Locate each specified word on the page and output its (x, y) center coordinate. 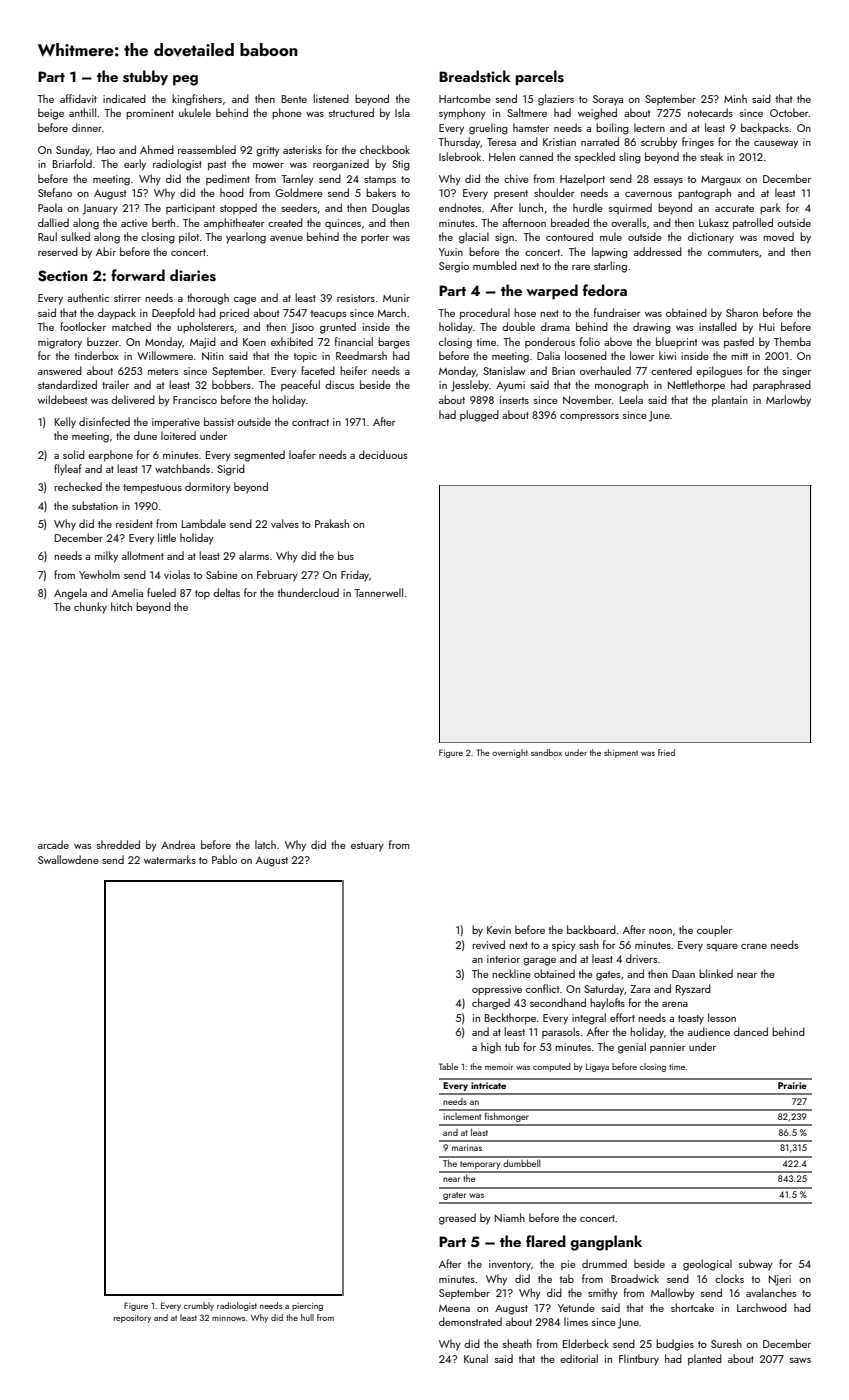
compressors (589, 417)
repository (132, 1319)
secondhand (558, 1002)
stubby (145, 77)
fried (666, 752)
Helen (502, 156)
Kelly (65, 423)
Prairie (792, 1085)
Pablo (224, 859)
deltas (226, 592)
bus (346, 555)
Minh (735, 98)
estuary (367, 847)
